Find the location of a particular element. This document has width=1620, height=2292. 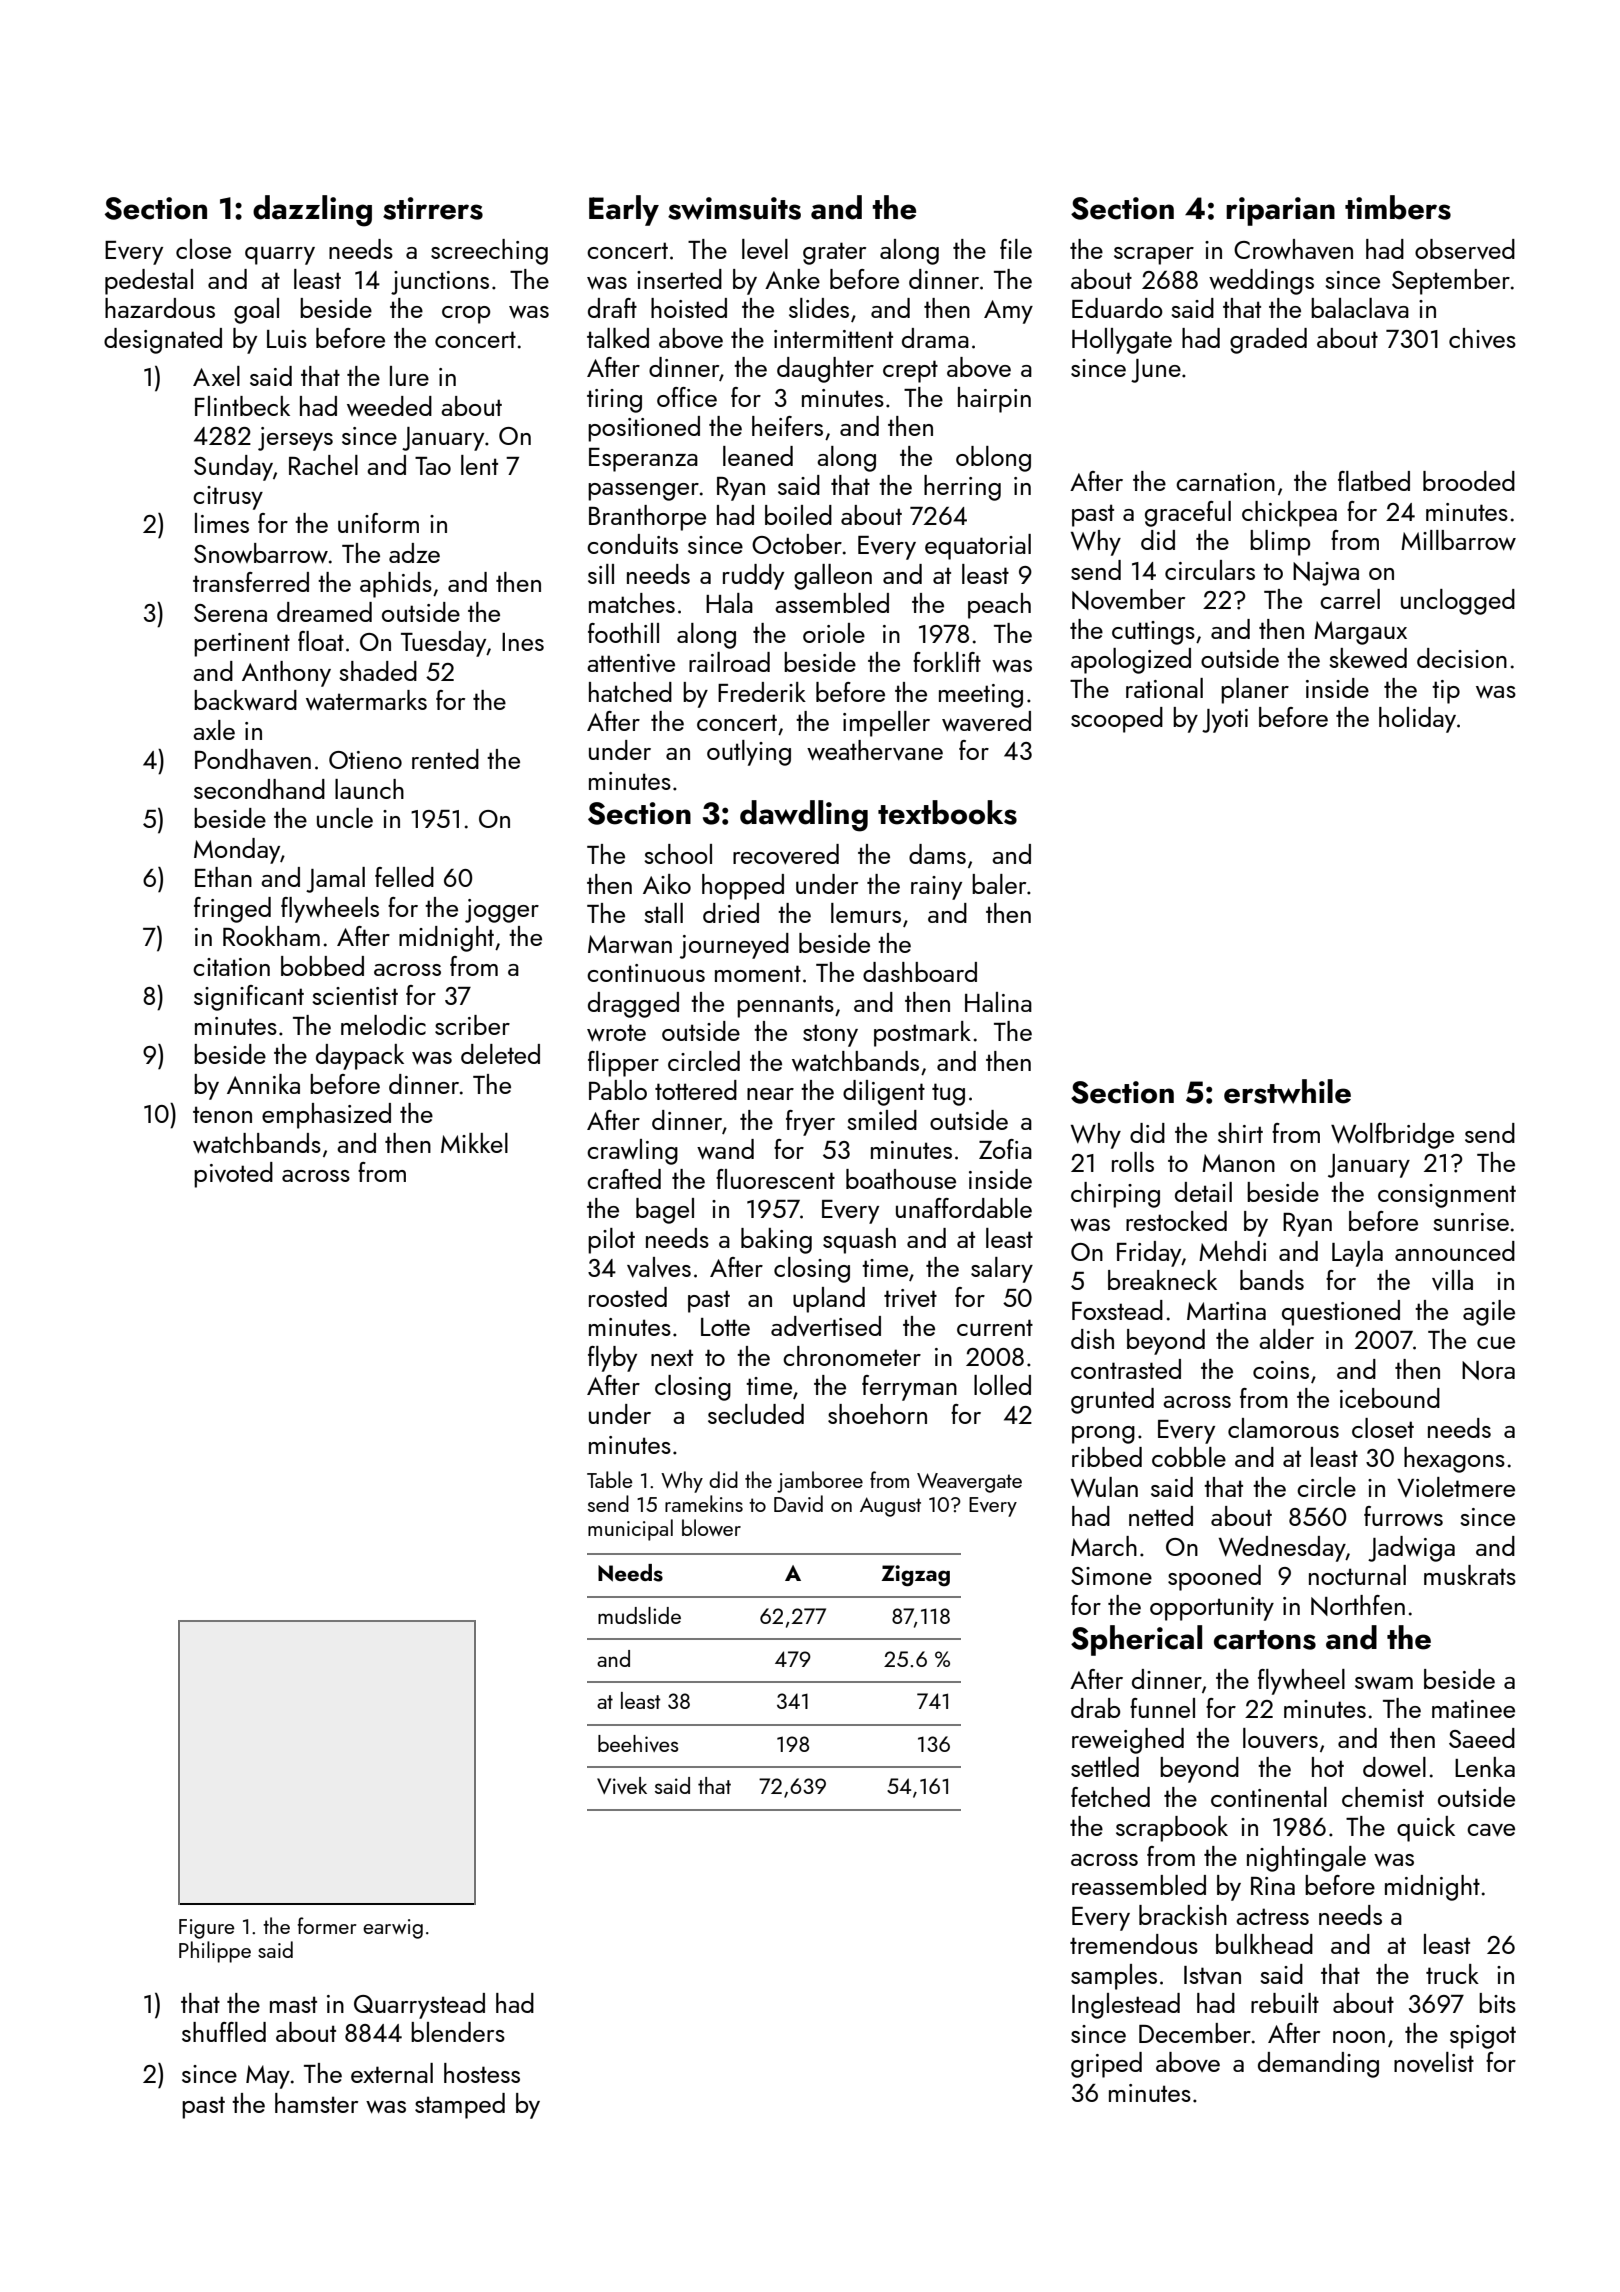

mudslide is located at coordinates (639, 1615).
